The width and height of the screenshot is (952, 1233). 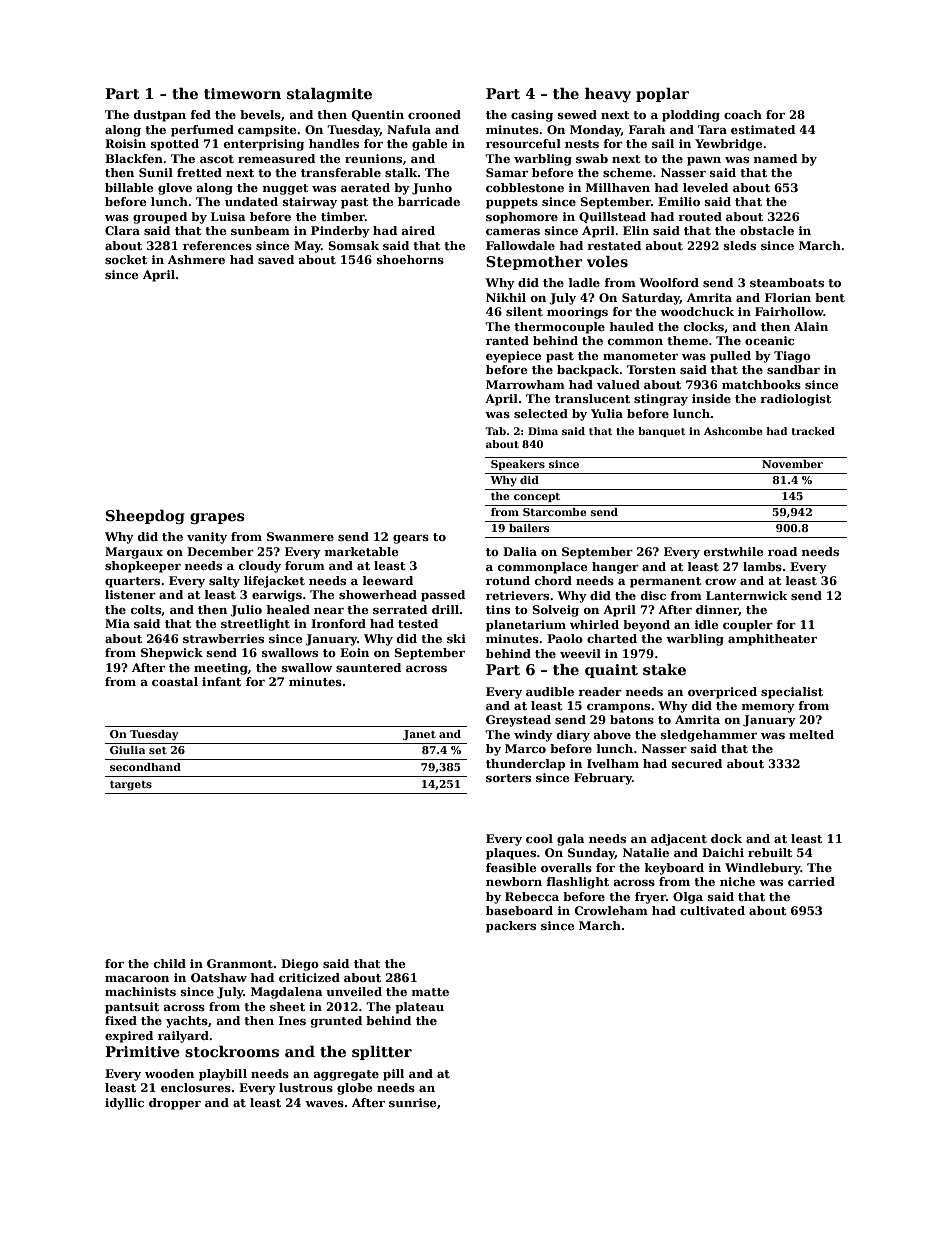 I want to click on road, so click(x=782, y=551).
